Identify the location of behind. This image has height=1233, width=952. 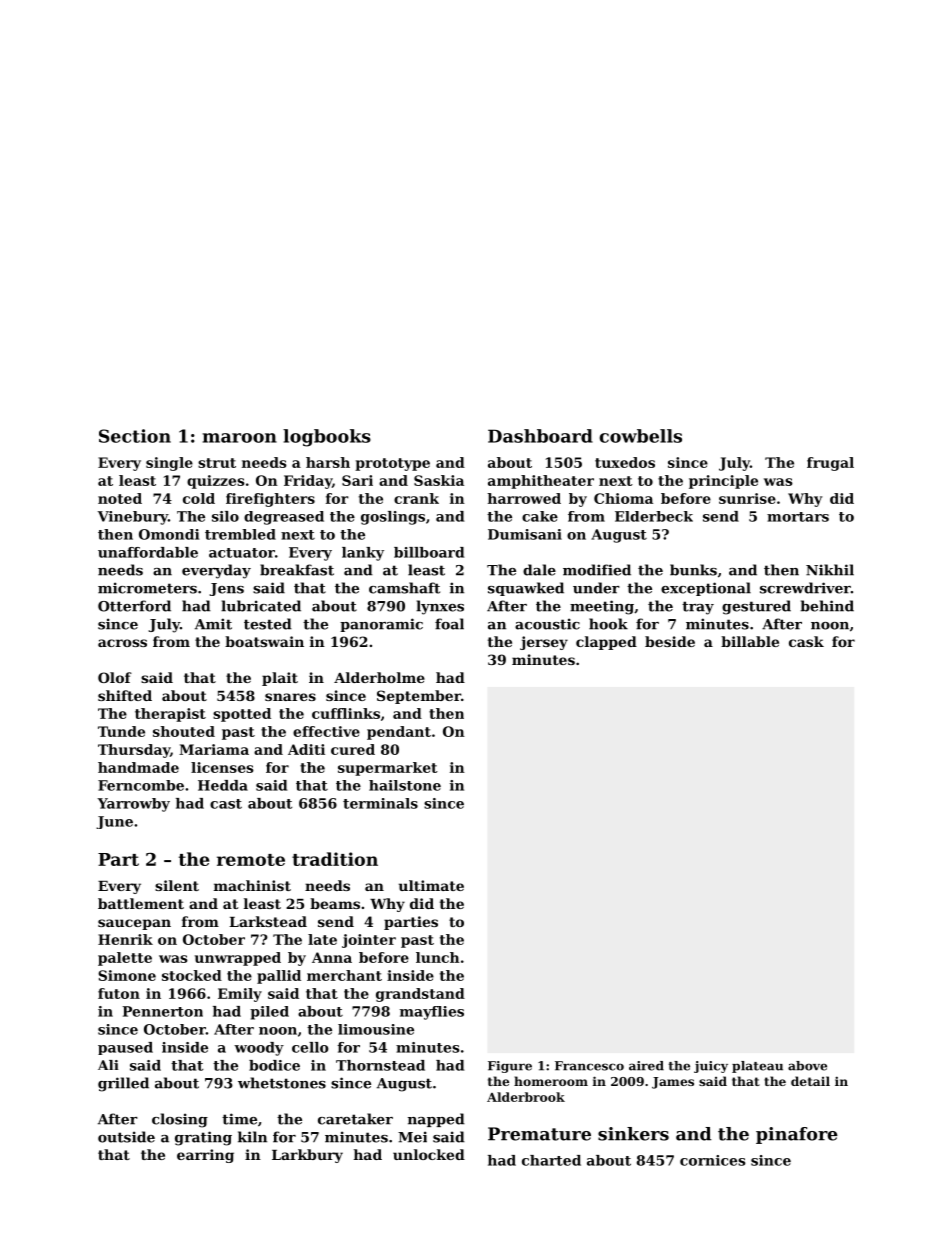
(827, 606).
